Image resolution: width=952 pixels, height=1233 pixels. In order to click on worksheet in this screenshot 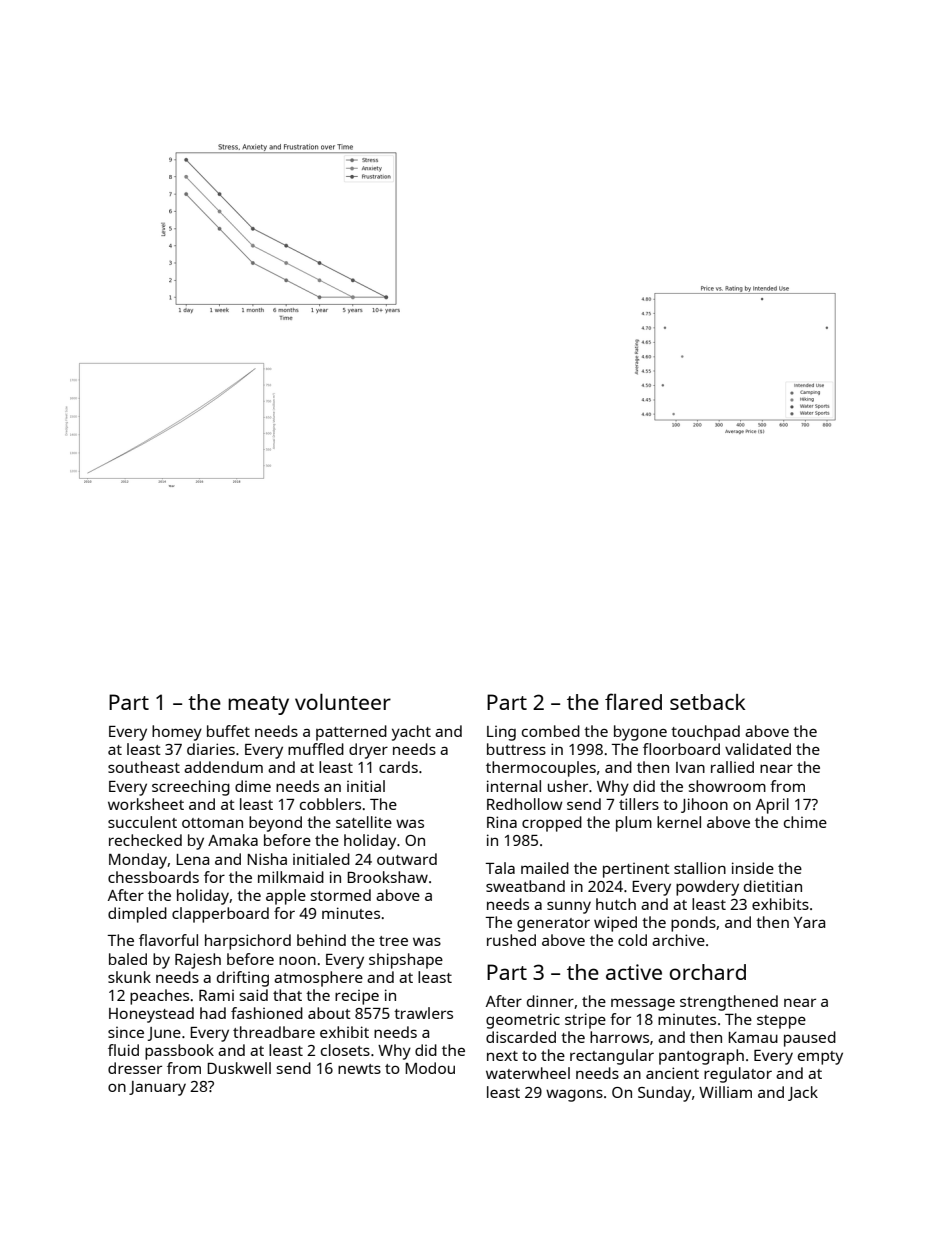, I will do `click(146, 804)`.
